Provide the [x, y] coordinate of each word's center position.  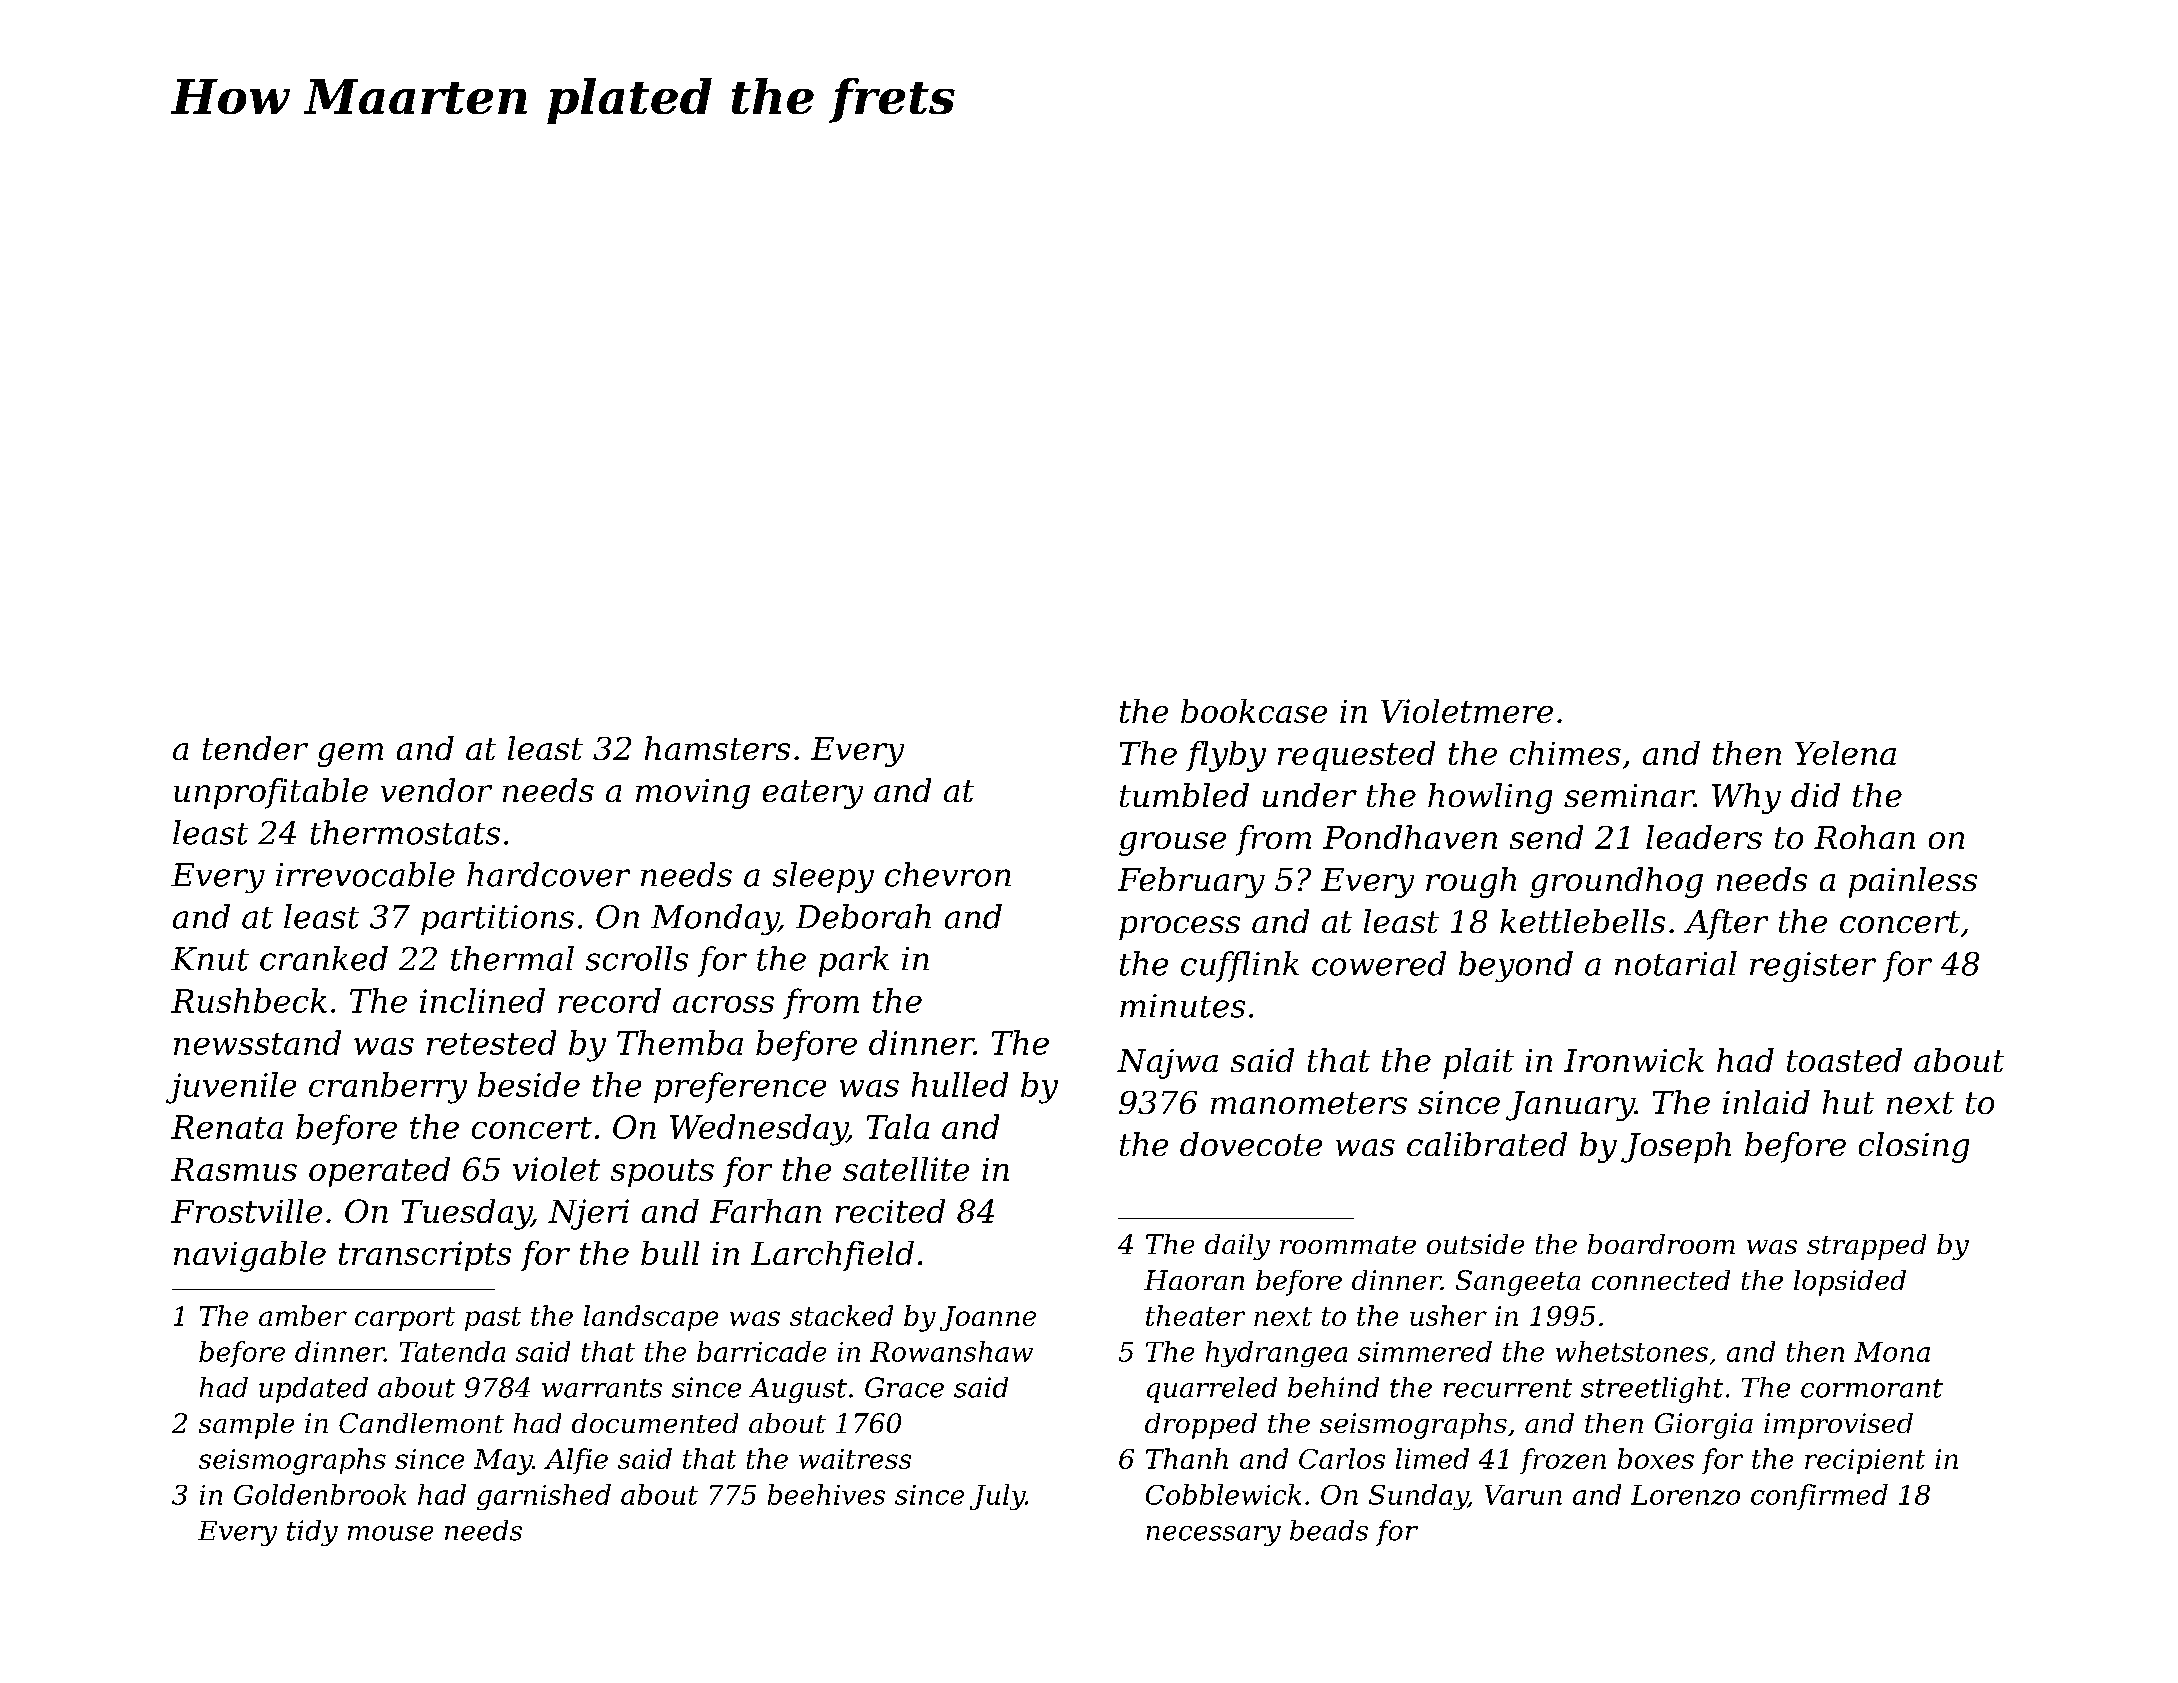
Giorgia [1704, 1426]
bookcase [1254, 711]
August [798, 1390]
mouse [390, 1533]
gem [350, 755]
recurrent [1508, 1388]
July [997, 1497]
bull [670, 1253]
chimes [1565, 753]
